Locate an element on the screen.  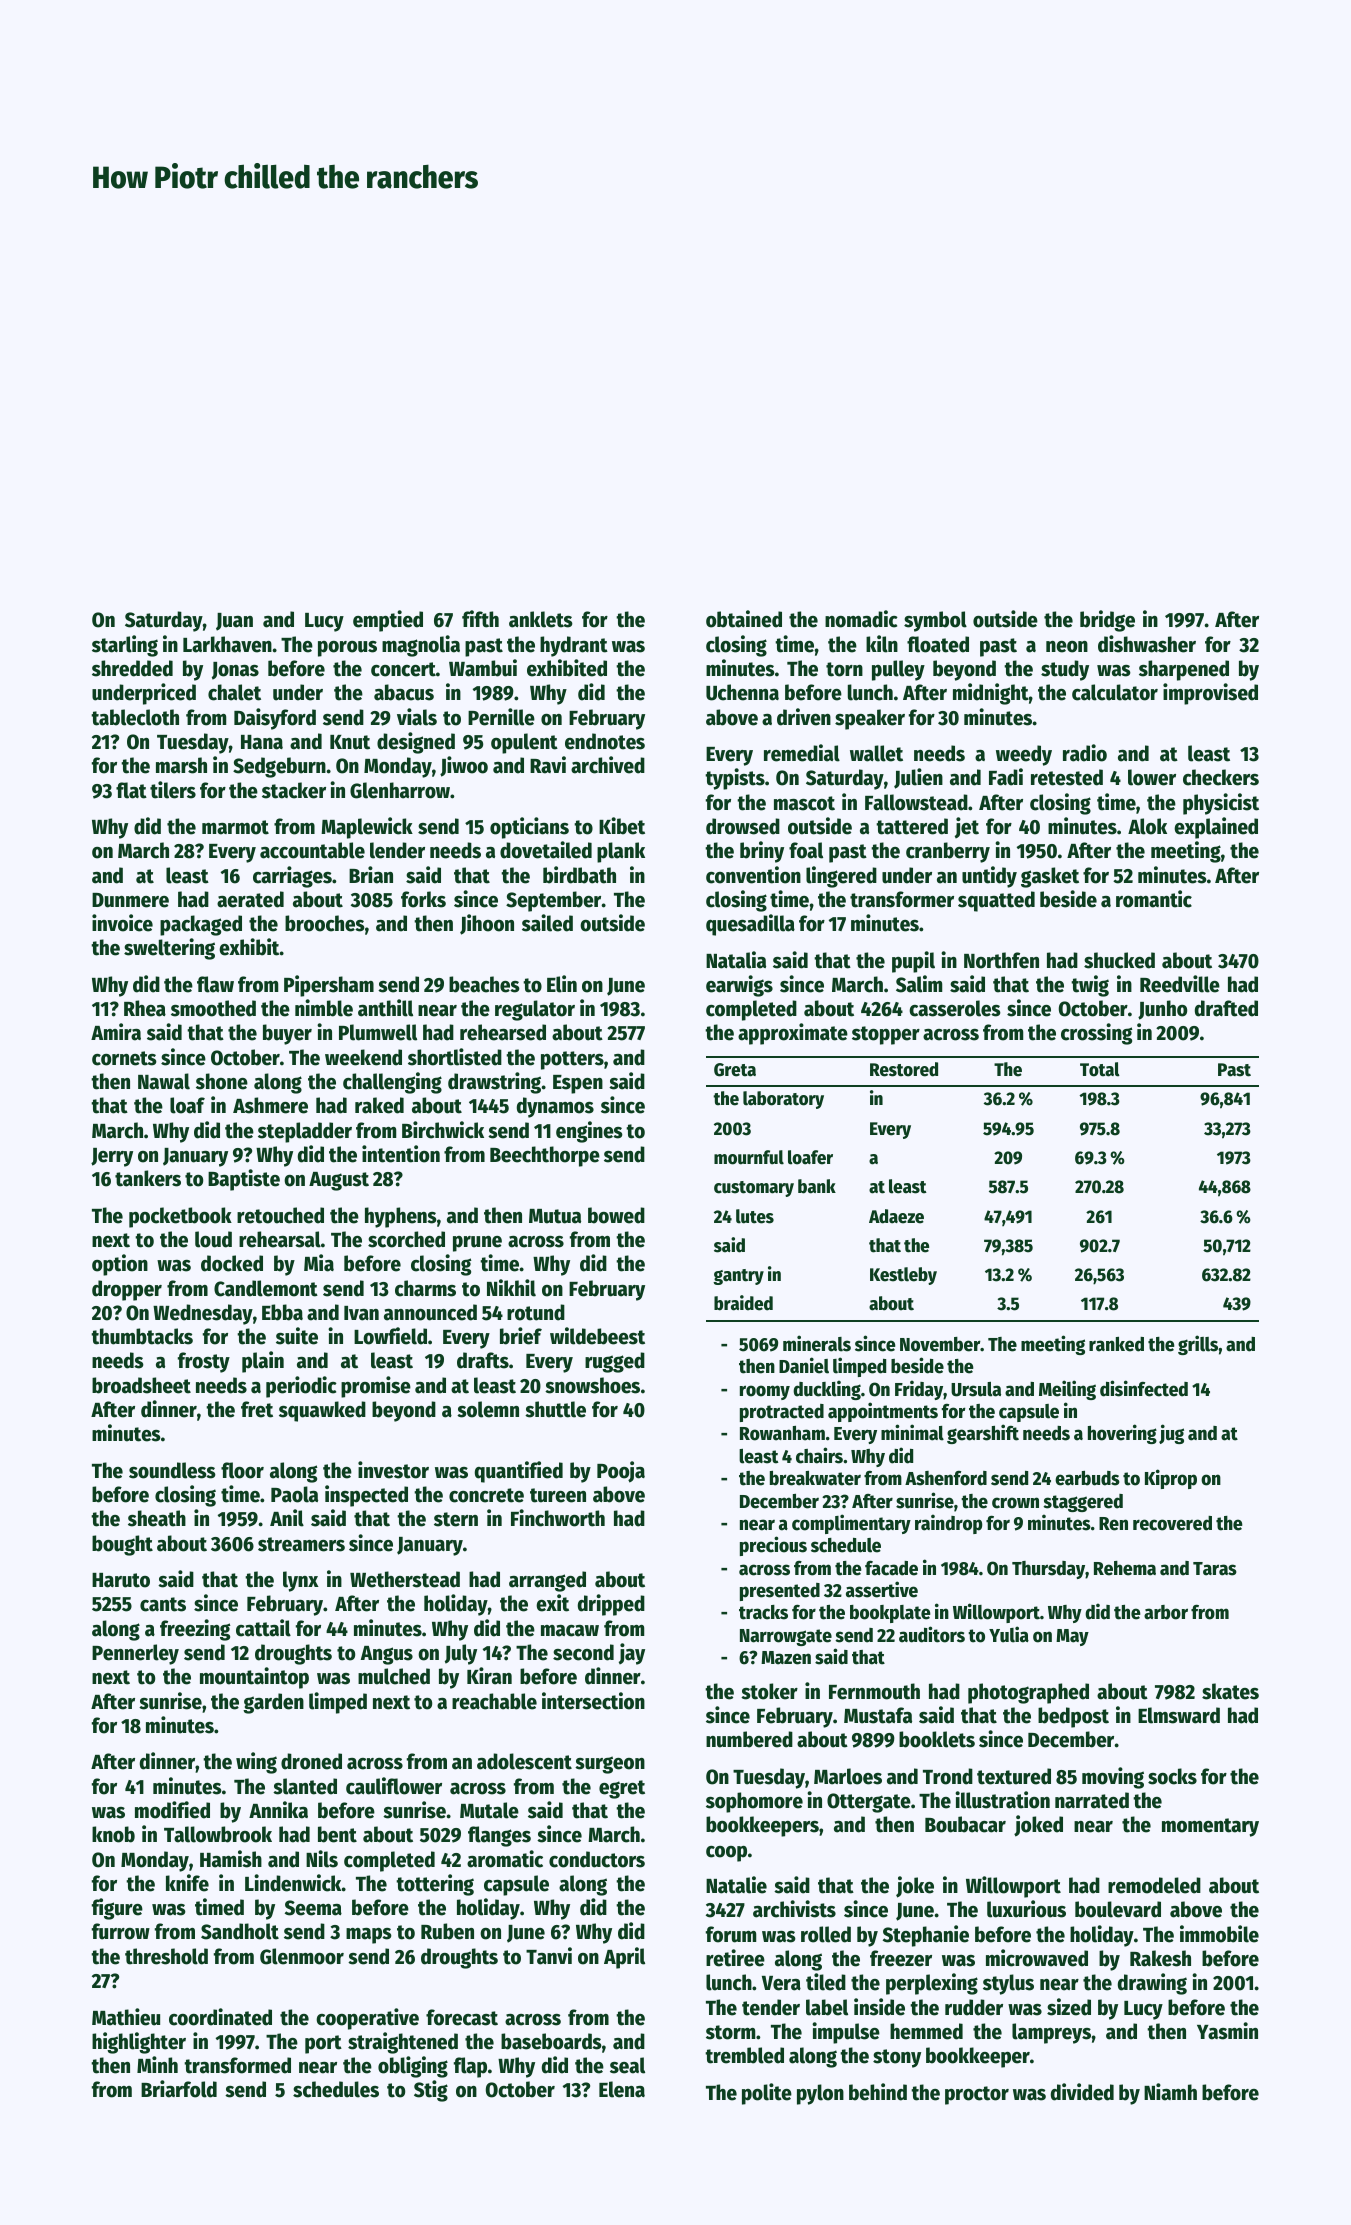
sweltering is located at coordinates (169, 949).
